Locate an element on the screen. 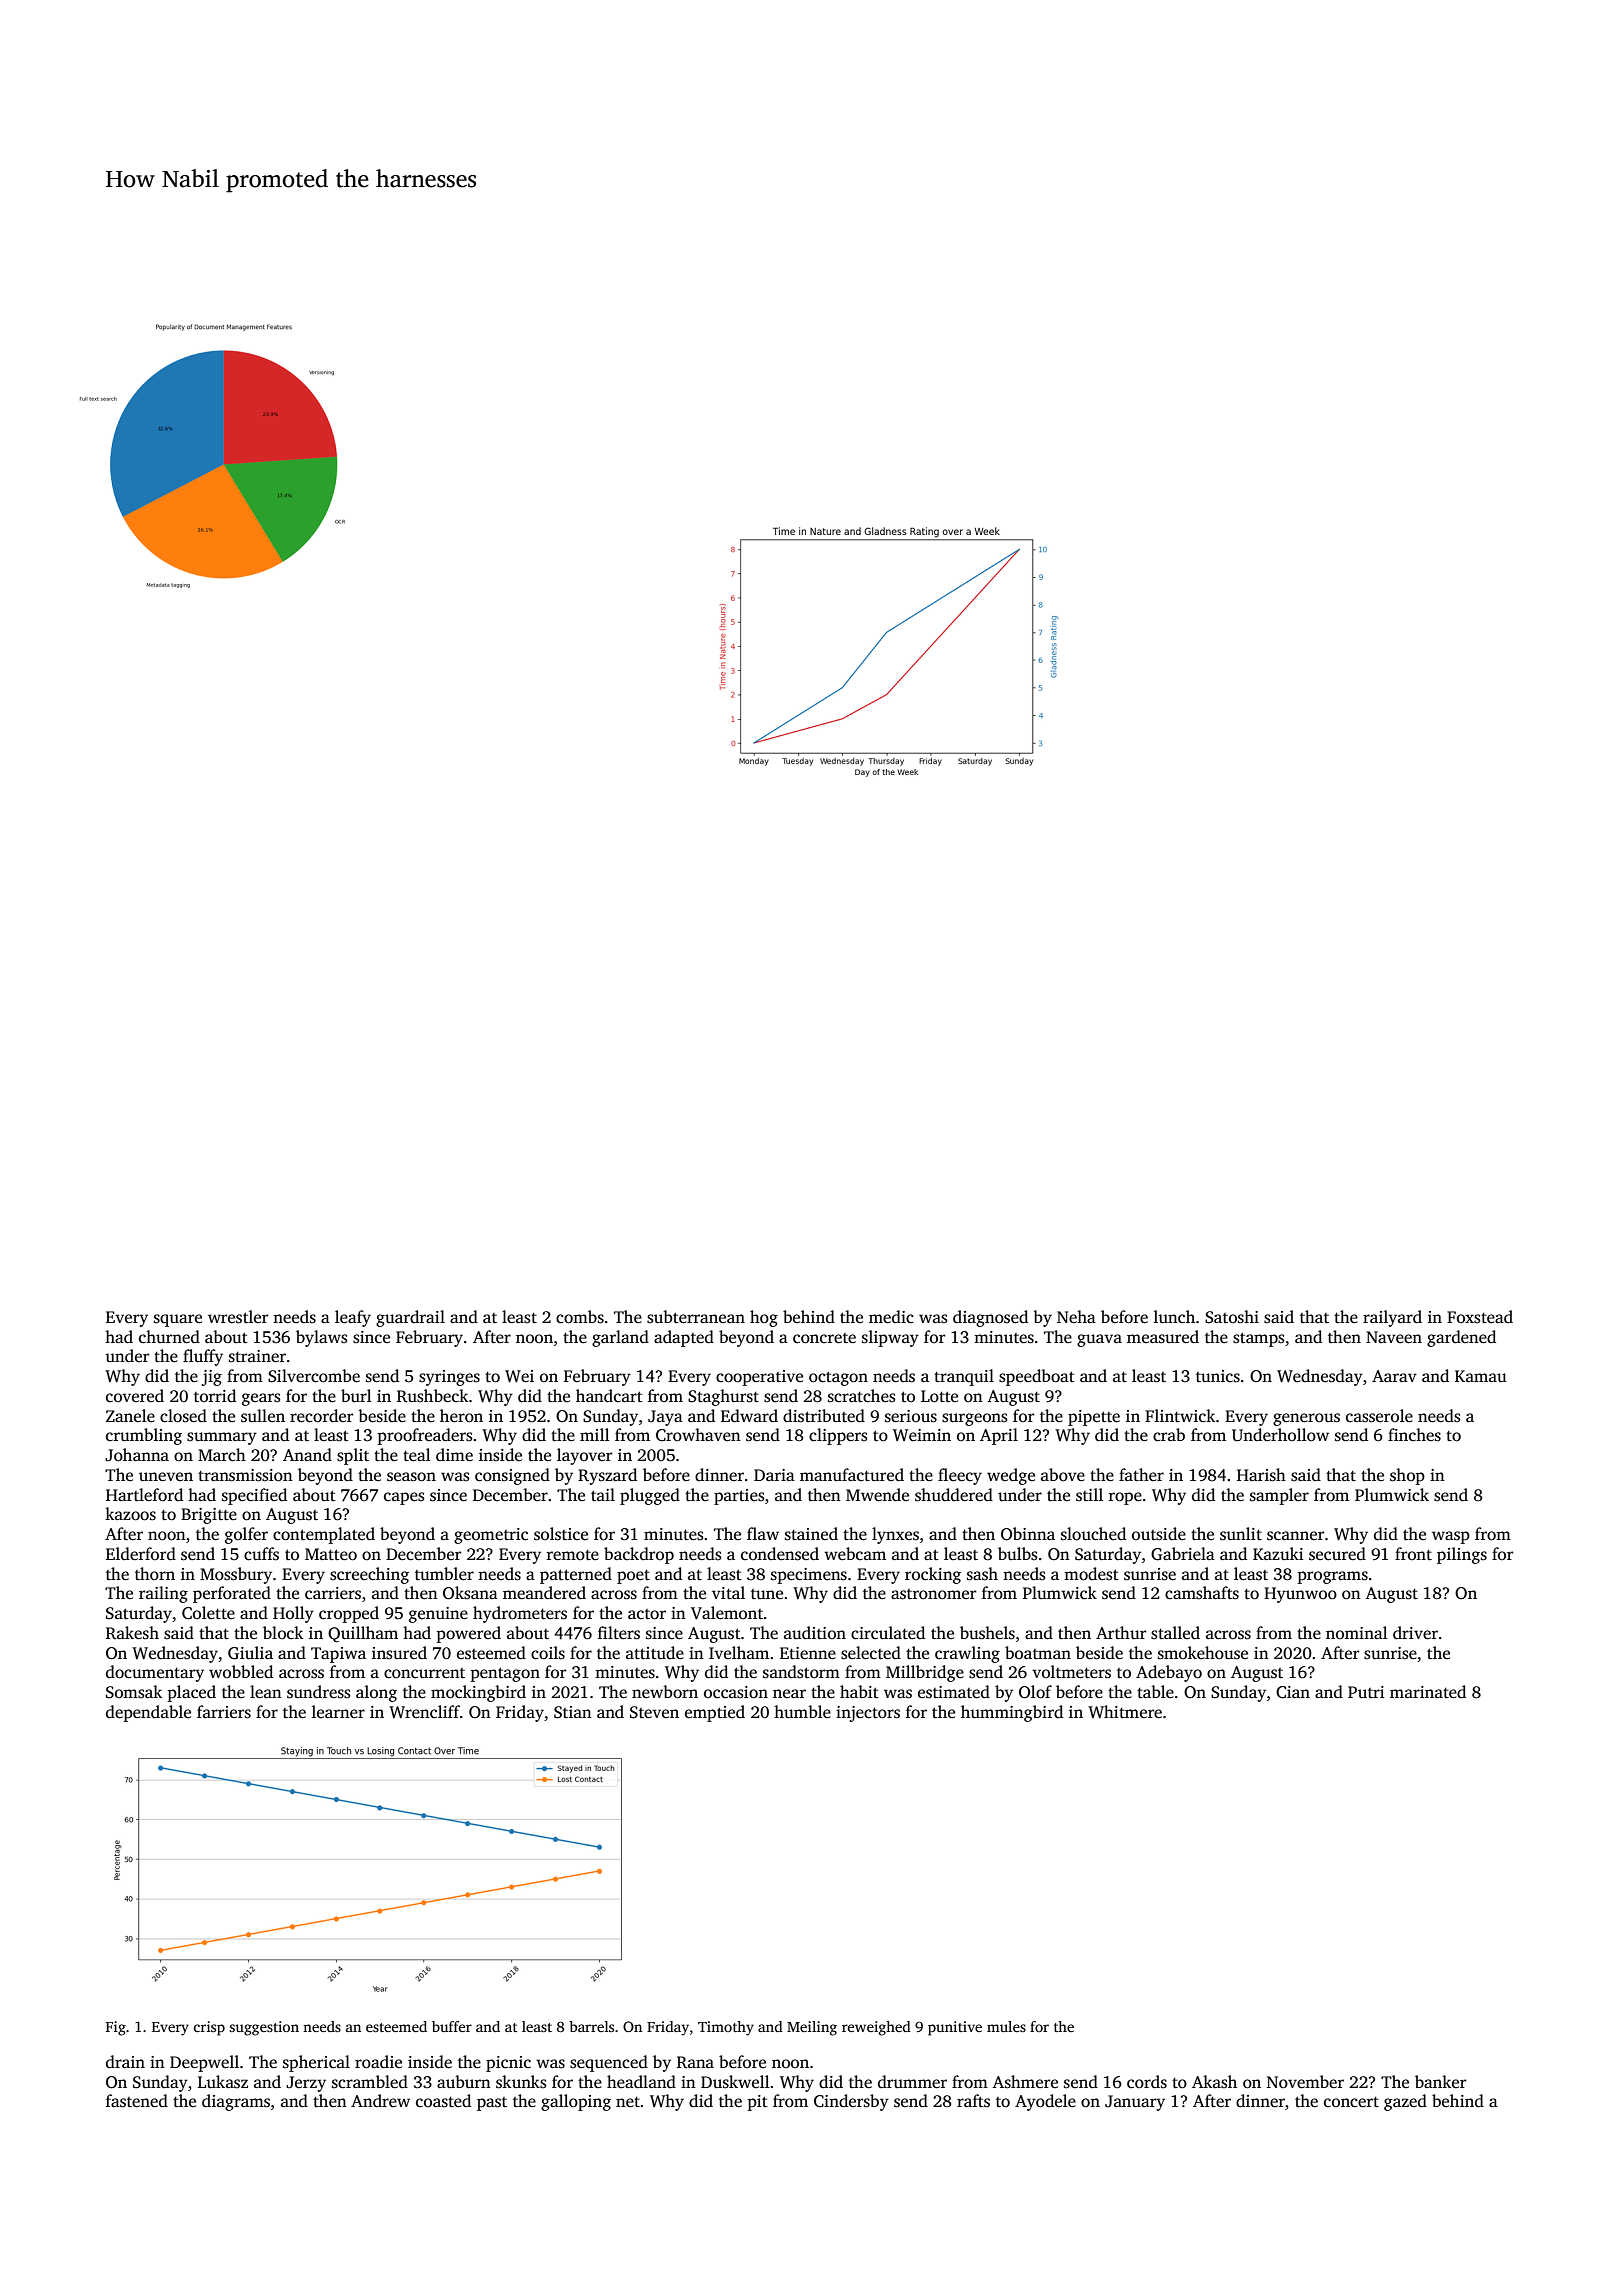 The height and width of the screenshot is (2292, 1620). newborn is located at coordinates (665, 1692).
